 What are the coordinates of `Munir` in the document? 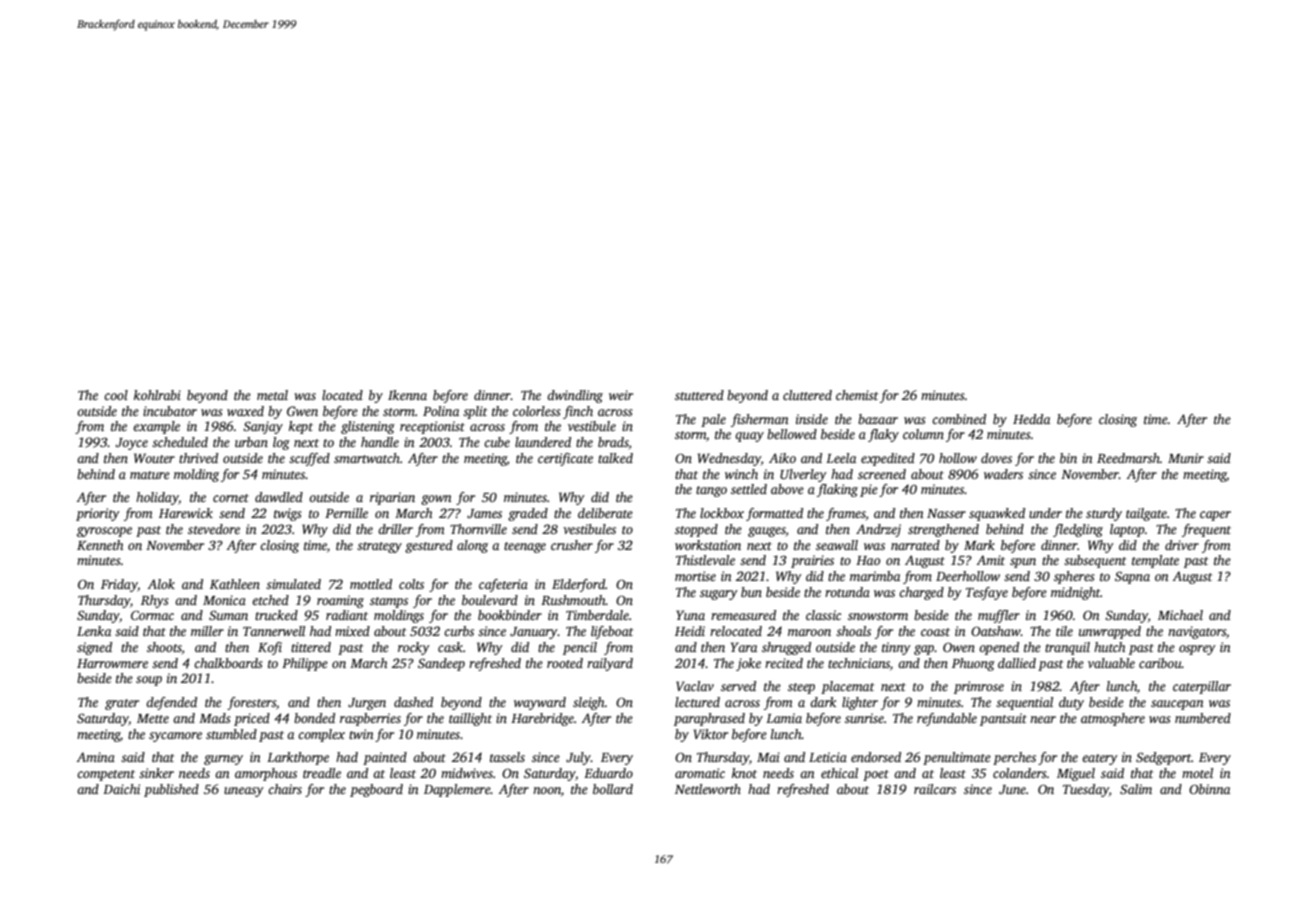 It's located at (1186, 458).
